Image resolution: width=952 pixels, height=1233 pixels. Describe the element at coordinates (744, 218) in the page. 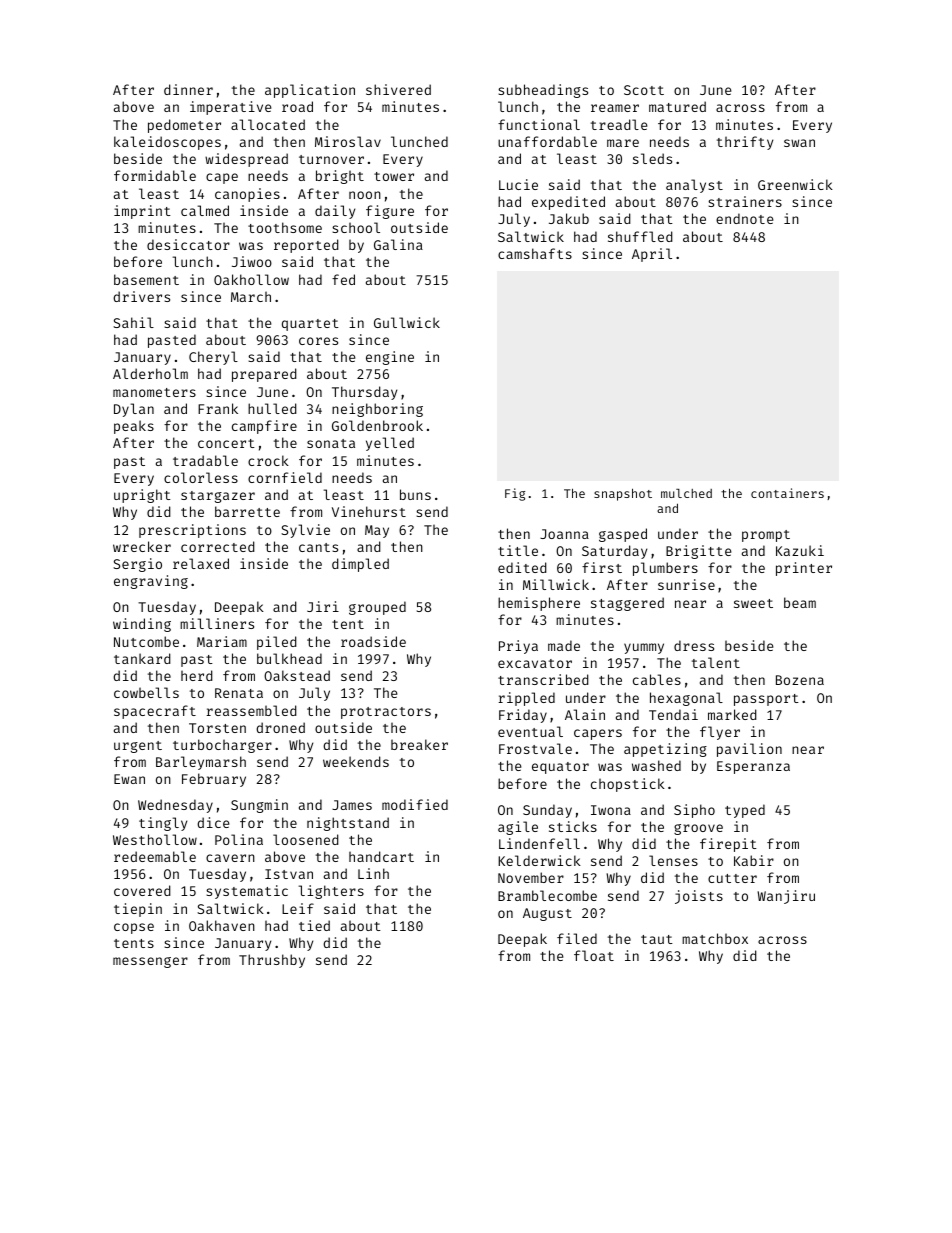

I see `endnote` at that location.
